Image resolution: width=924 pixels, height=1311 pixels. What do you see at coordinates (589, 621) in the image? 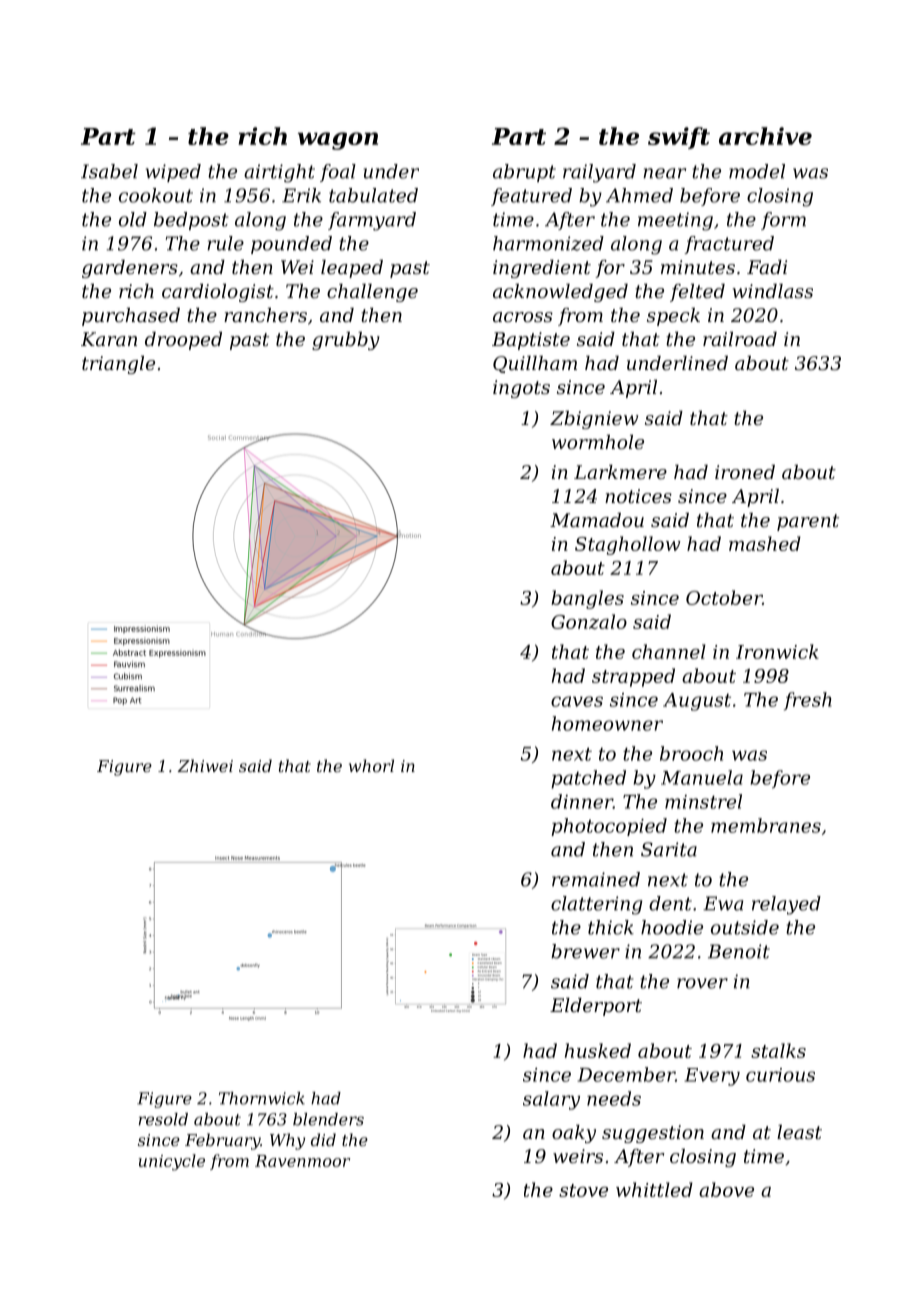
I see `Gonzalo` at bounding box center [589, 621].
